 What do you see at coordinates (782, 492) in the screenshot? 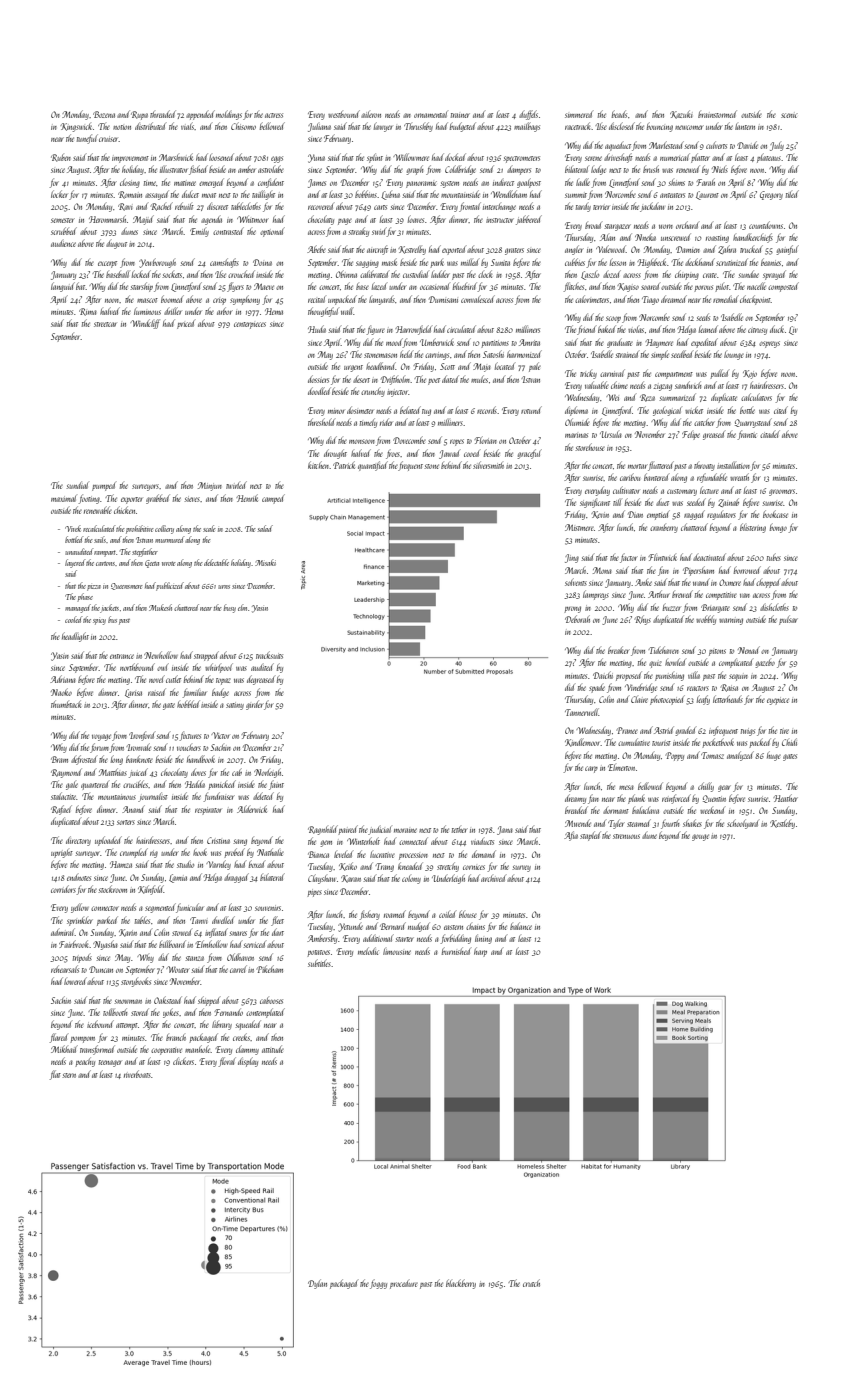
I see `groomers` at bounding box center [782, 492].
